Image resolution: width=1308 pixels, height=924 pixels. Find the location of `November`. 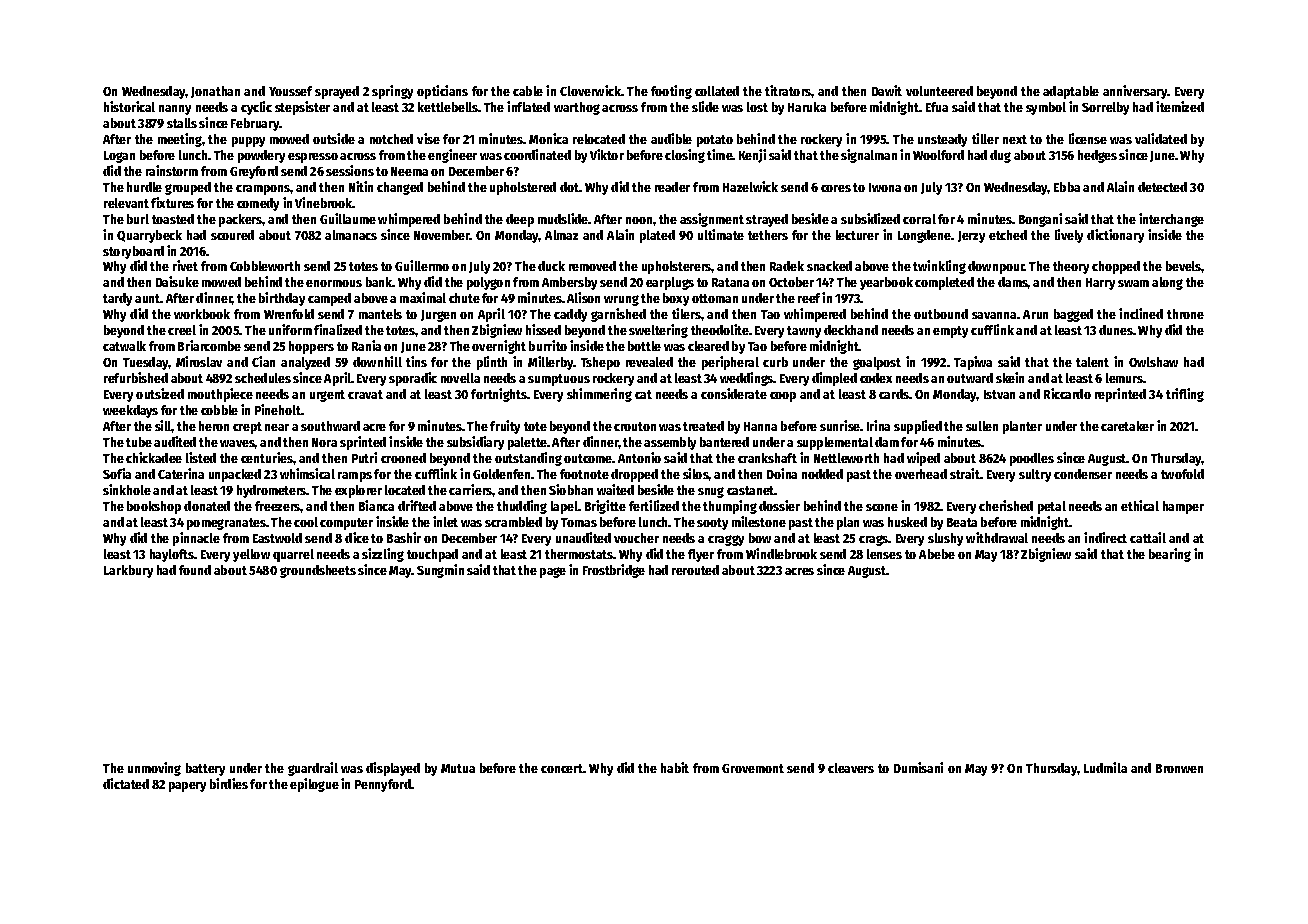

November is located at coordinates (442, 235).
